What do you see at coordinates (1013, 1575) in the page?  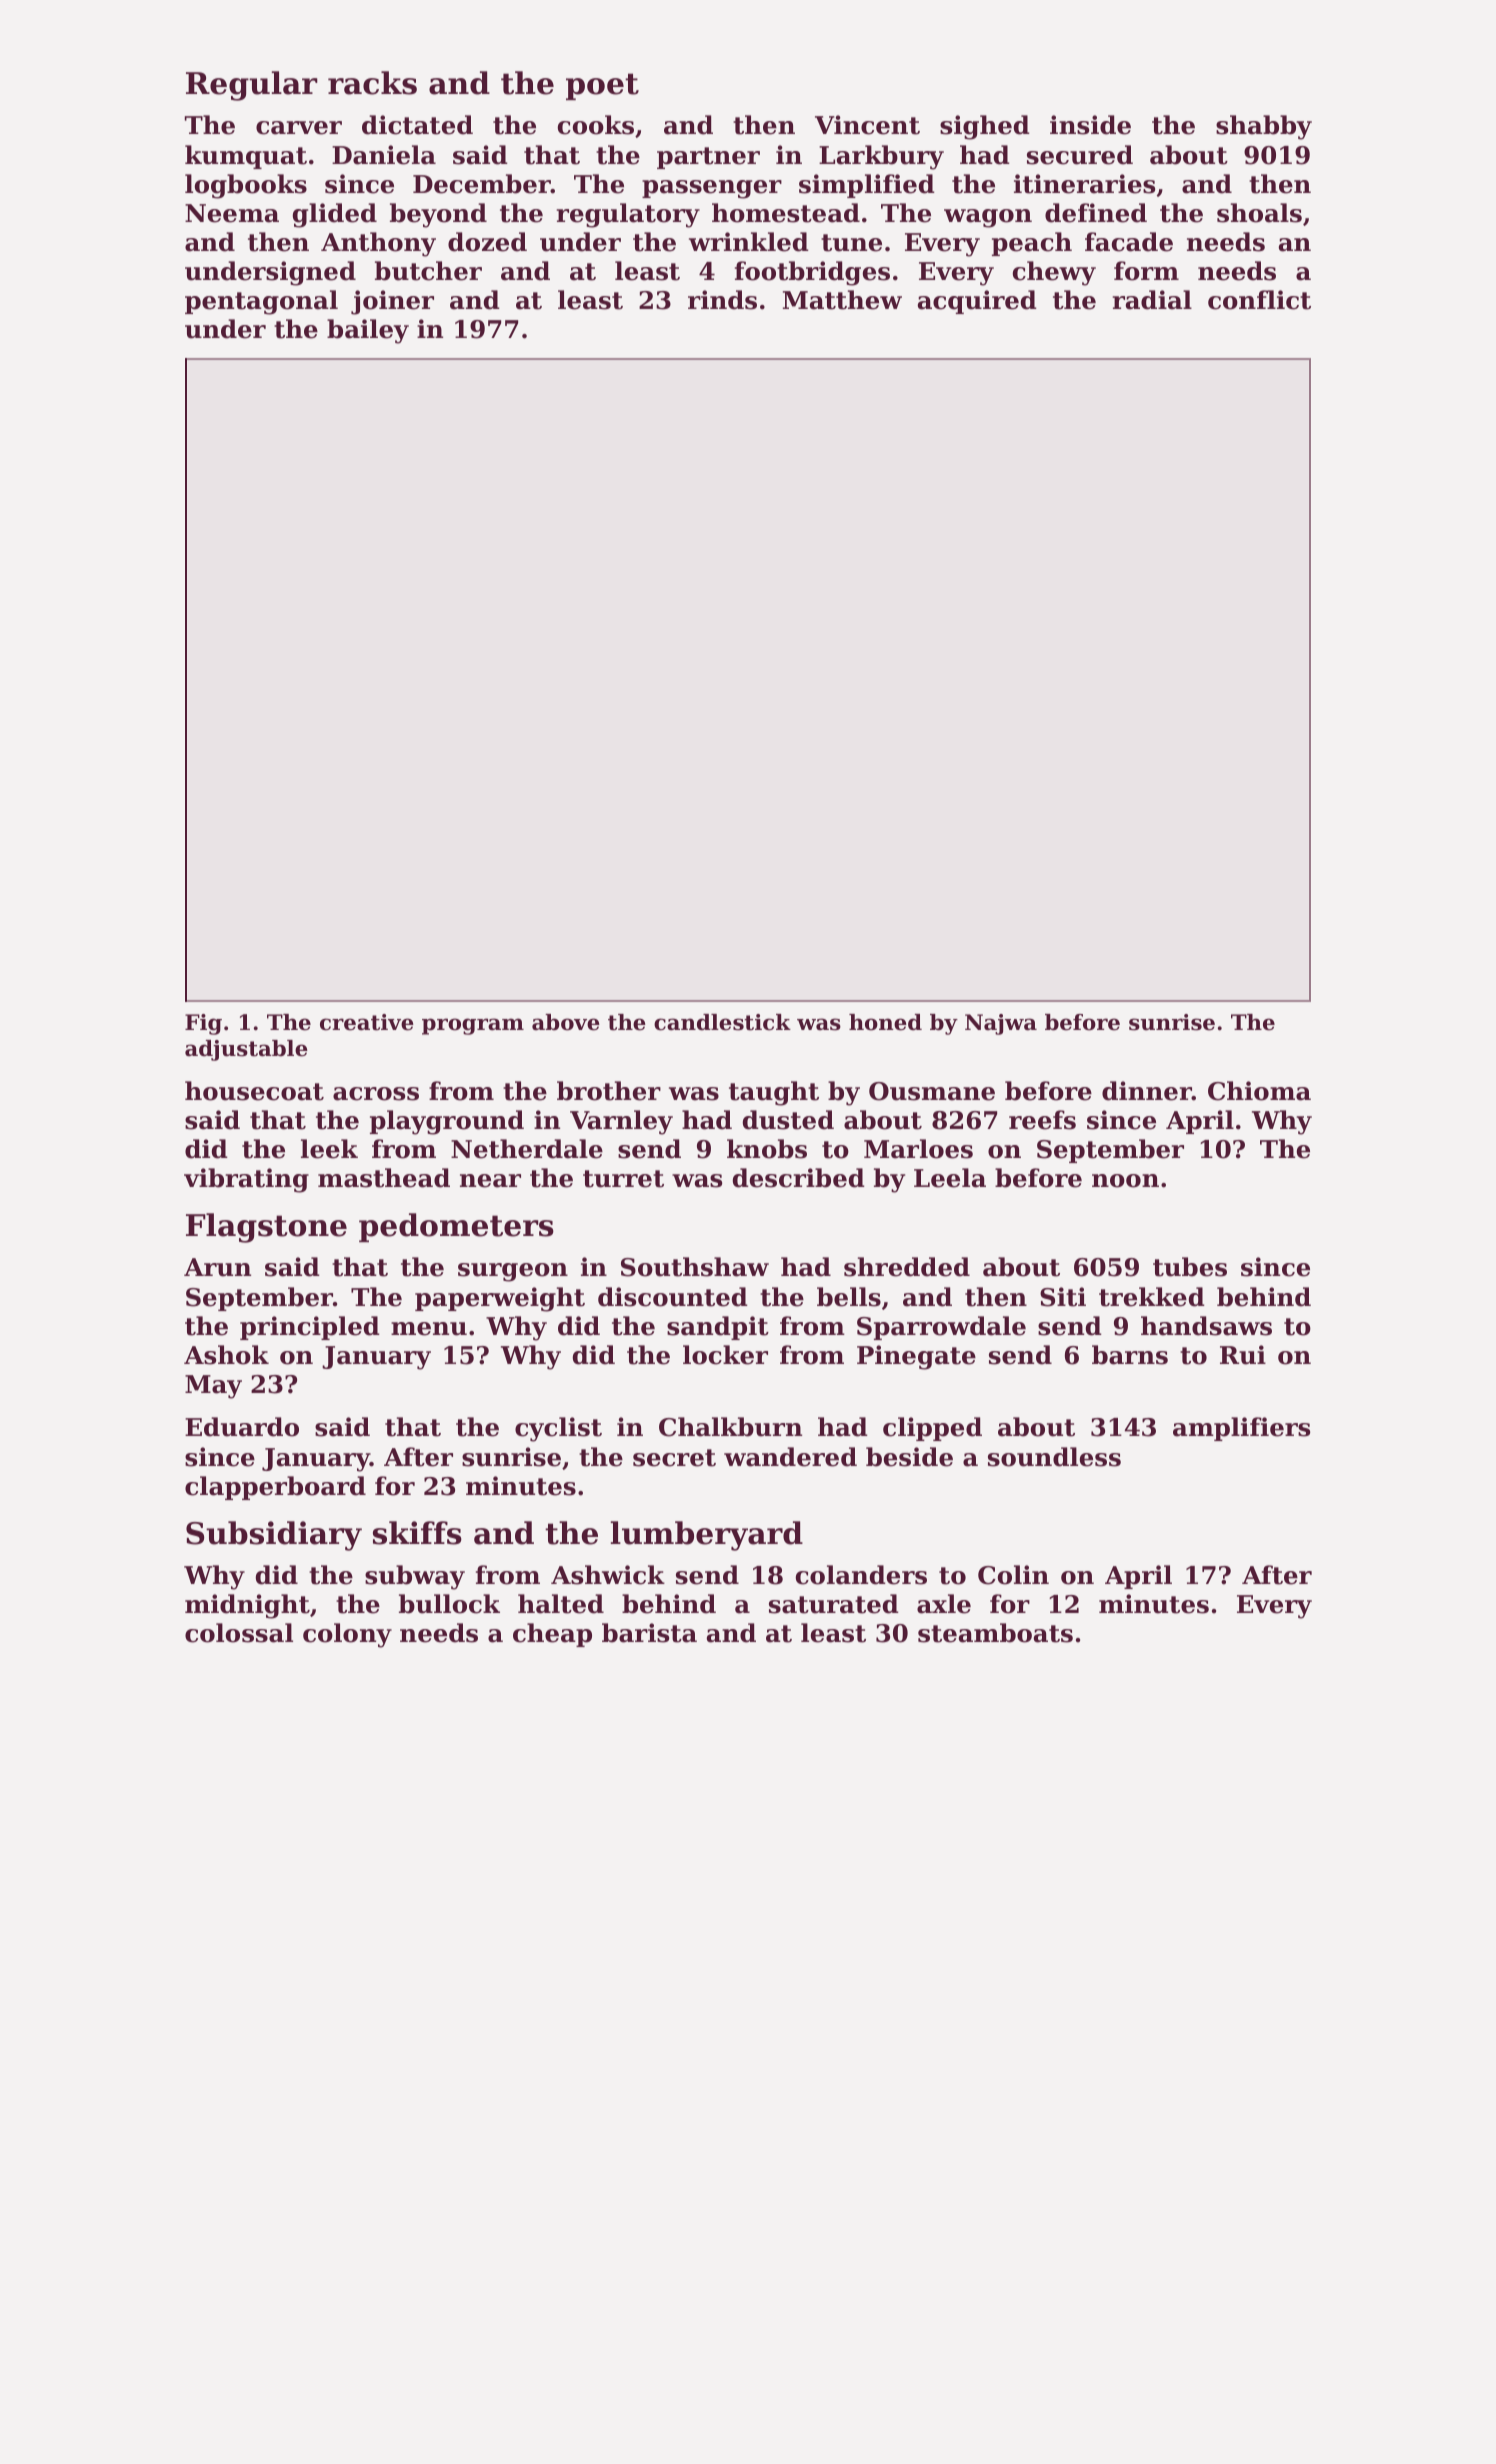 I see `Colin` at bounding box center [1013, 1575].
